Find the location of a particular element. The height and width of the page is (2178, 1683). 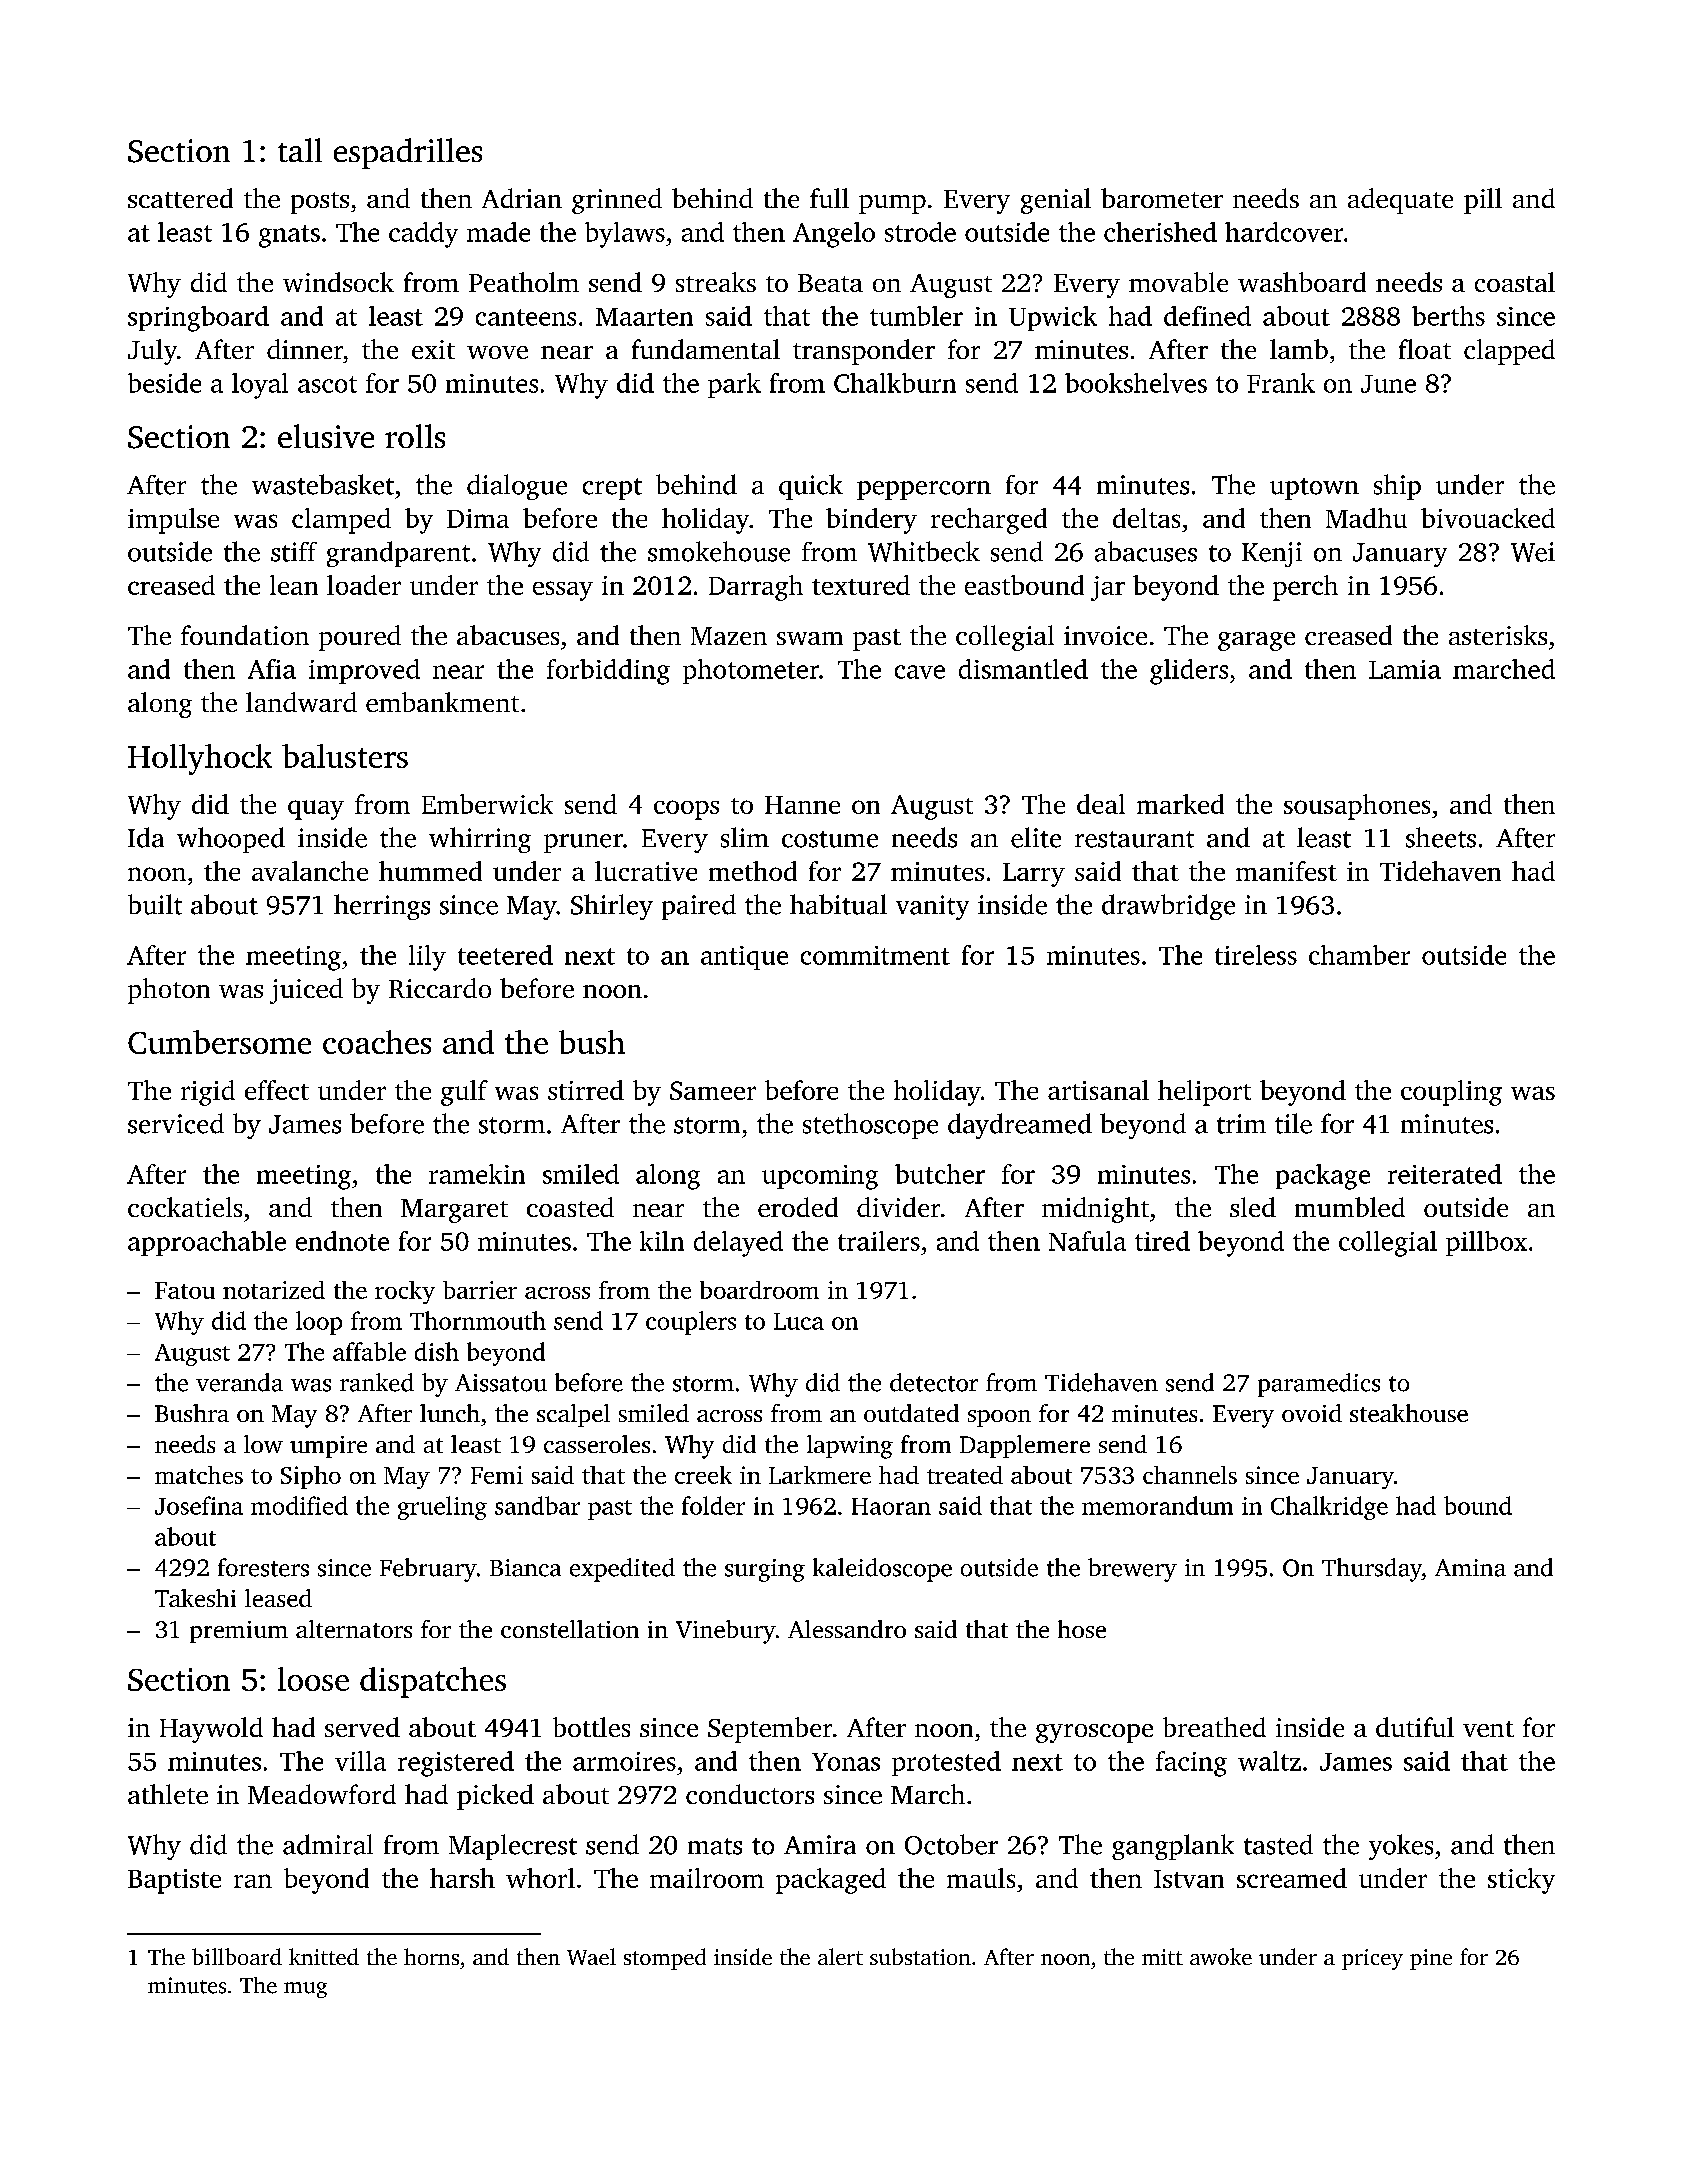

Amina is located at coordinates (1470, 1568).
